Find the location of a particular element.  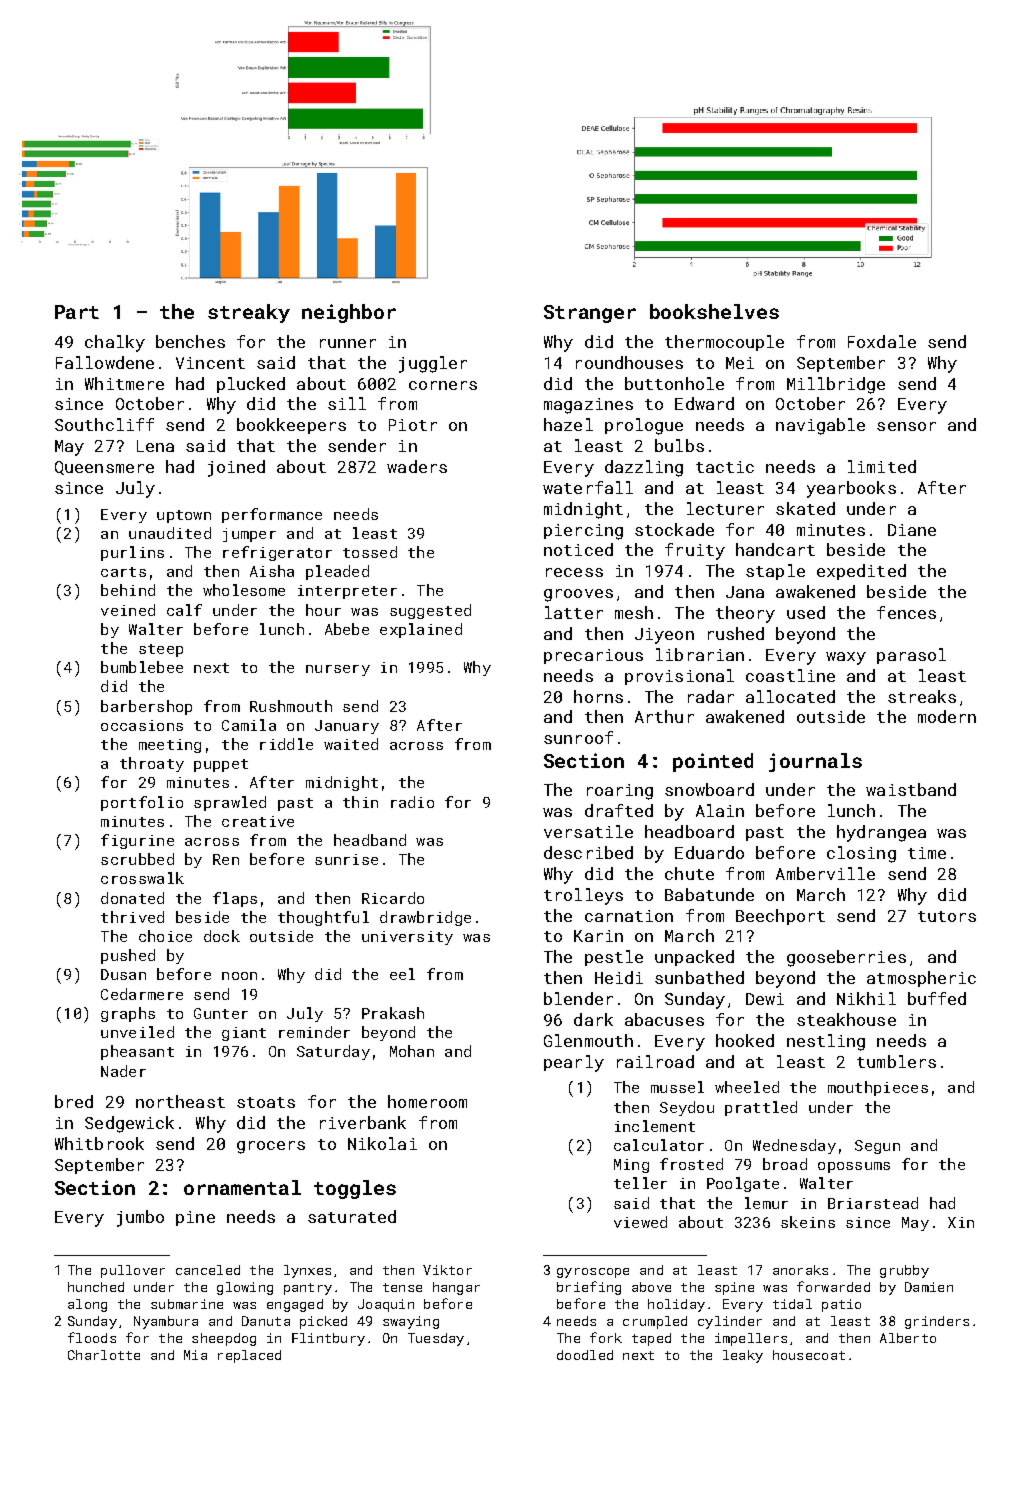

benches is located at coordinates (190, 341).
